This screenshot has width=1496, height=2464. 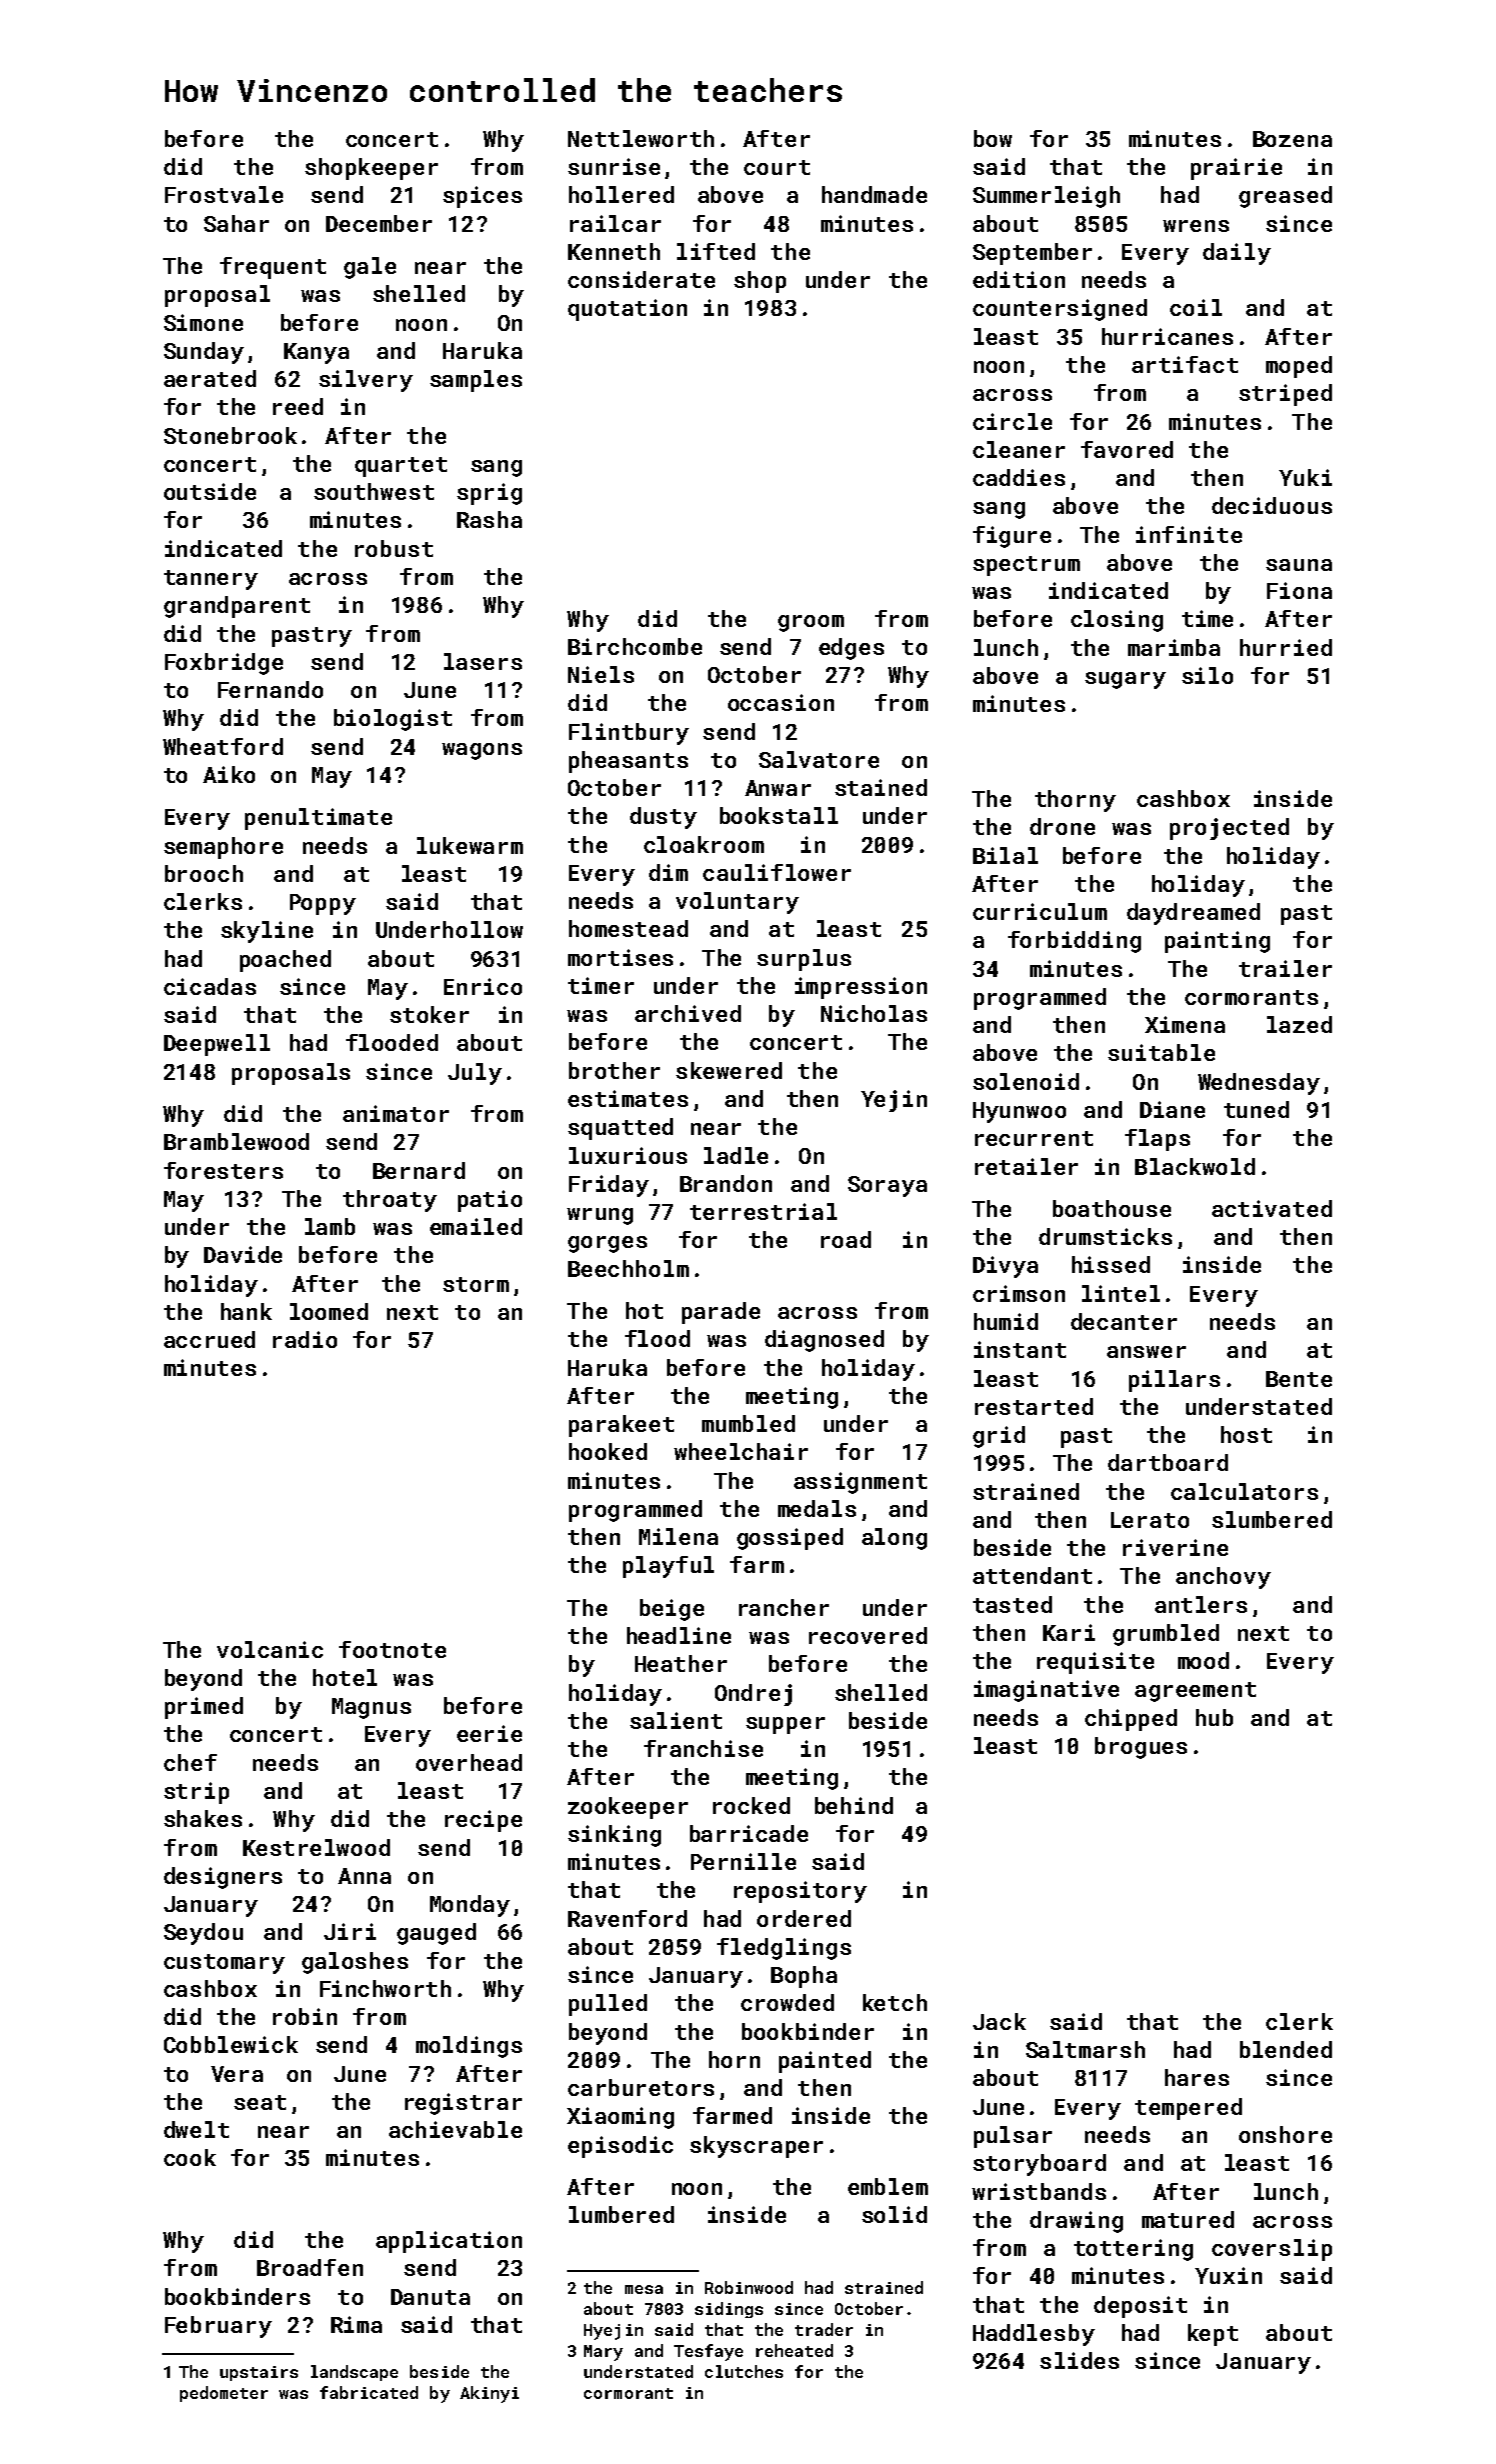 I want to click on Foxbridge, so click(x=224, y=664).
